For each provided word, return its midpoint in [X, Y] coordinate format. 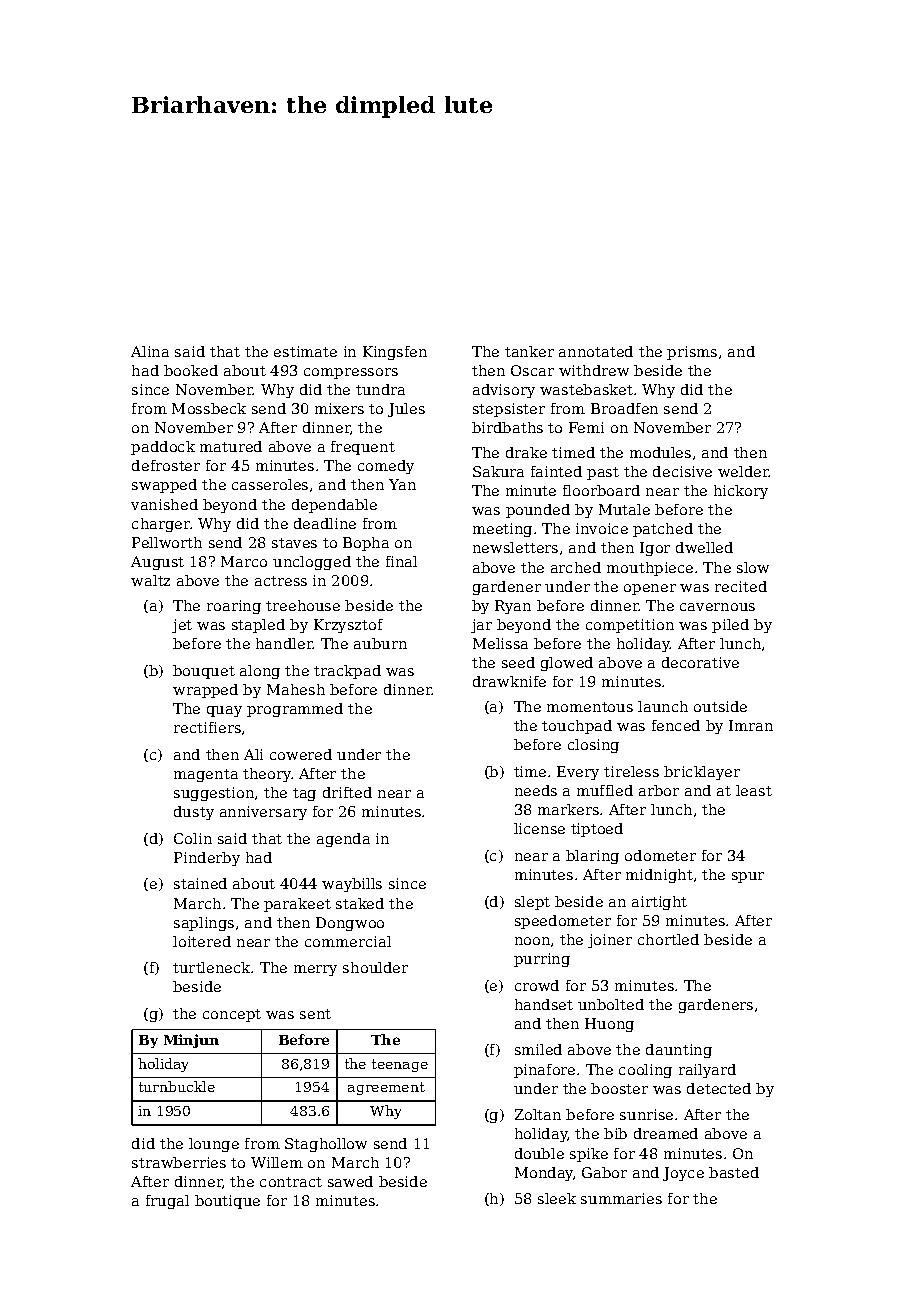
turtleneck [212, 967]
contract [291, 1182]
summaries [621, 1198]
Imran [751, 725]
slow [753, 567]
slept [532, 903]
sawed [350, 1181]
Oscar [532, 370]
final [401, 561]
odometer [660, 855]
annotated [596, 351]
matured [231, 446]
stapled [258, 626]
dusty [194, 813]
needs [536, 790]
